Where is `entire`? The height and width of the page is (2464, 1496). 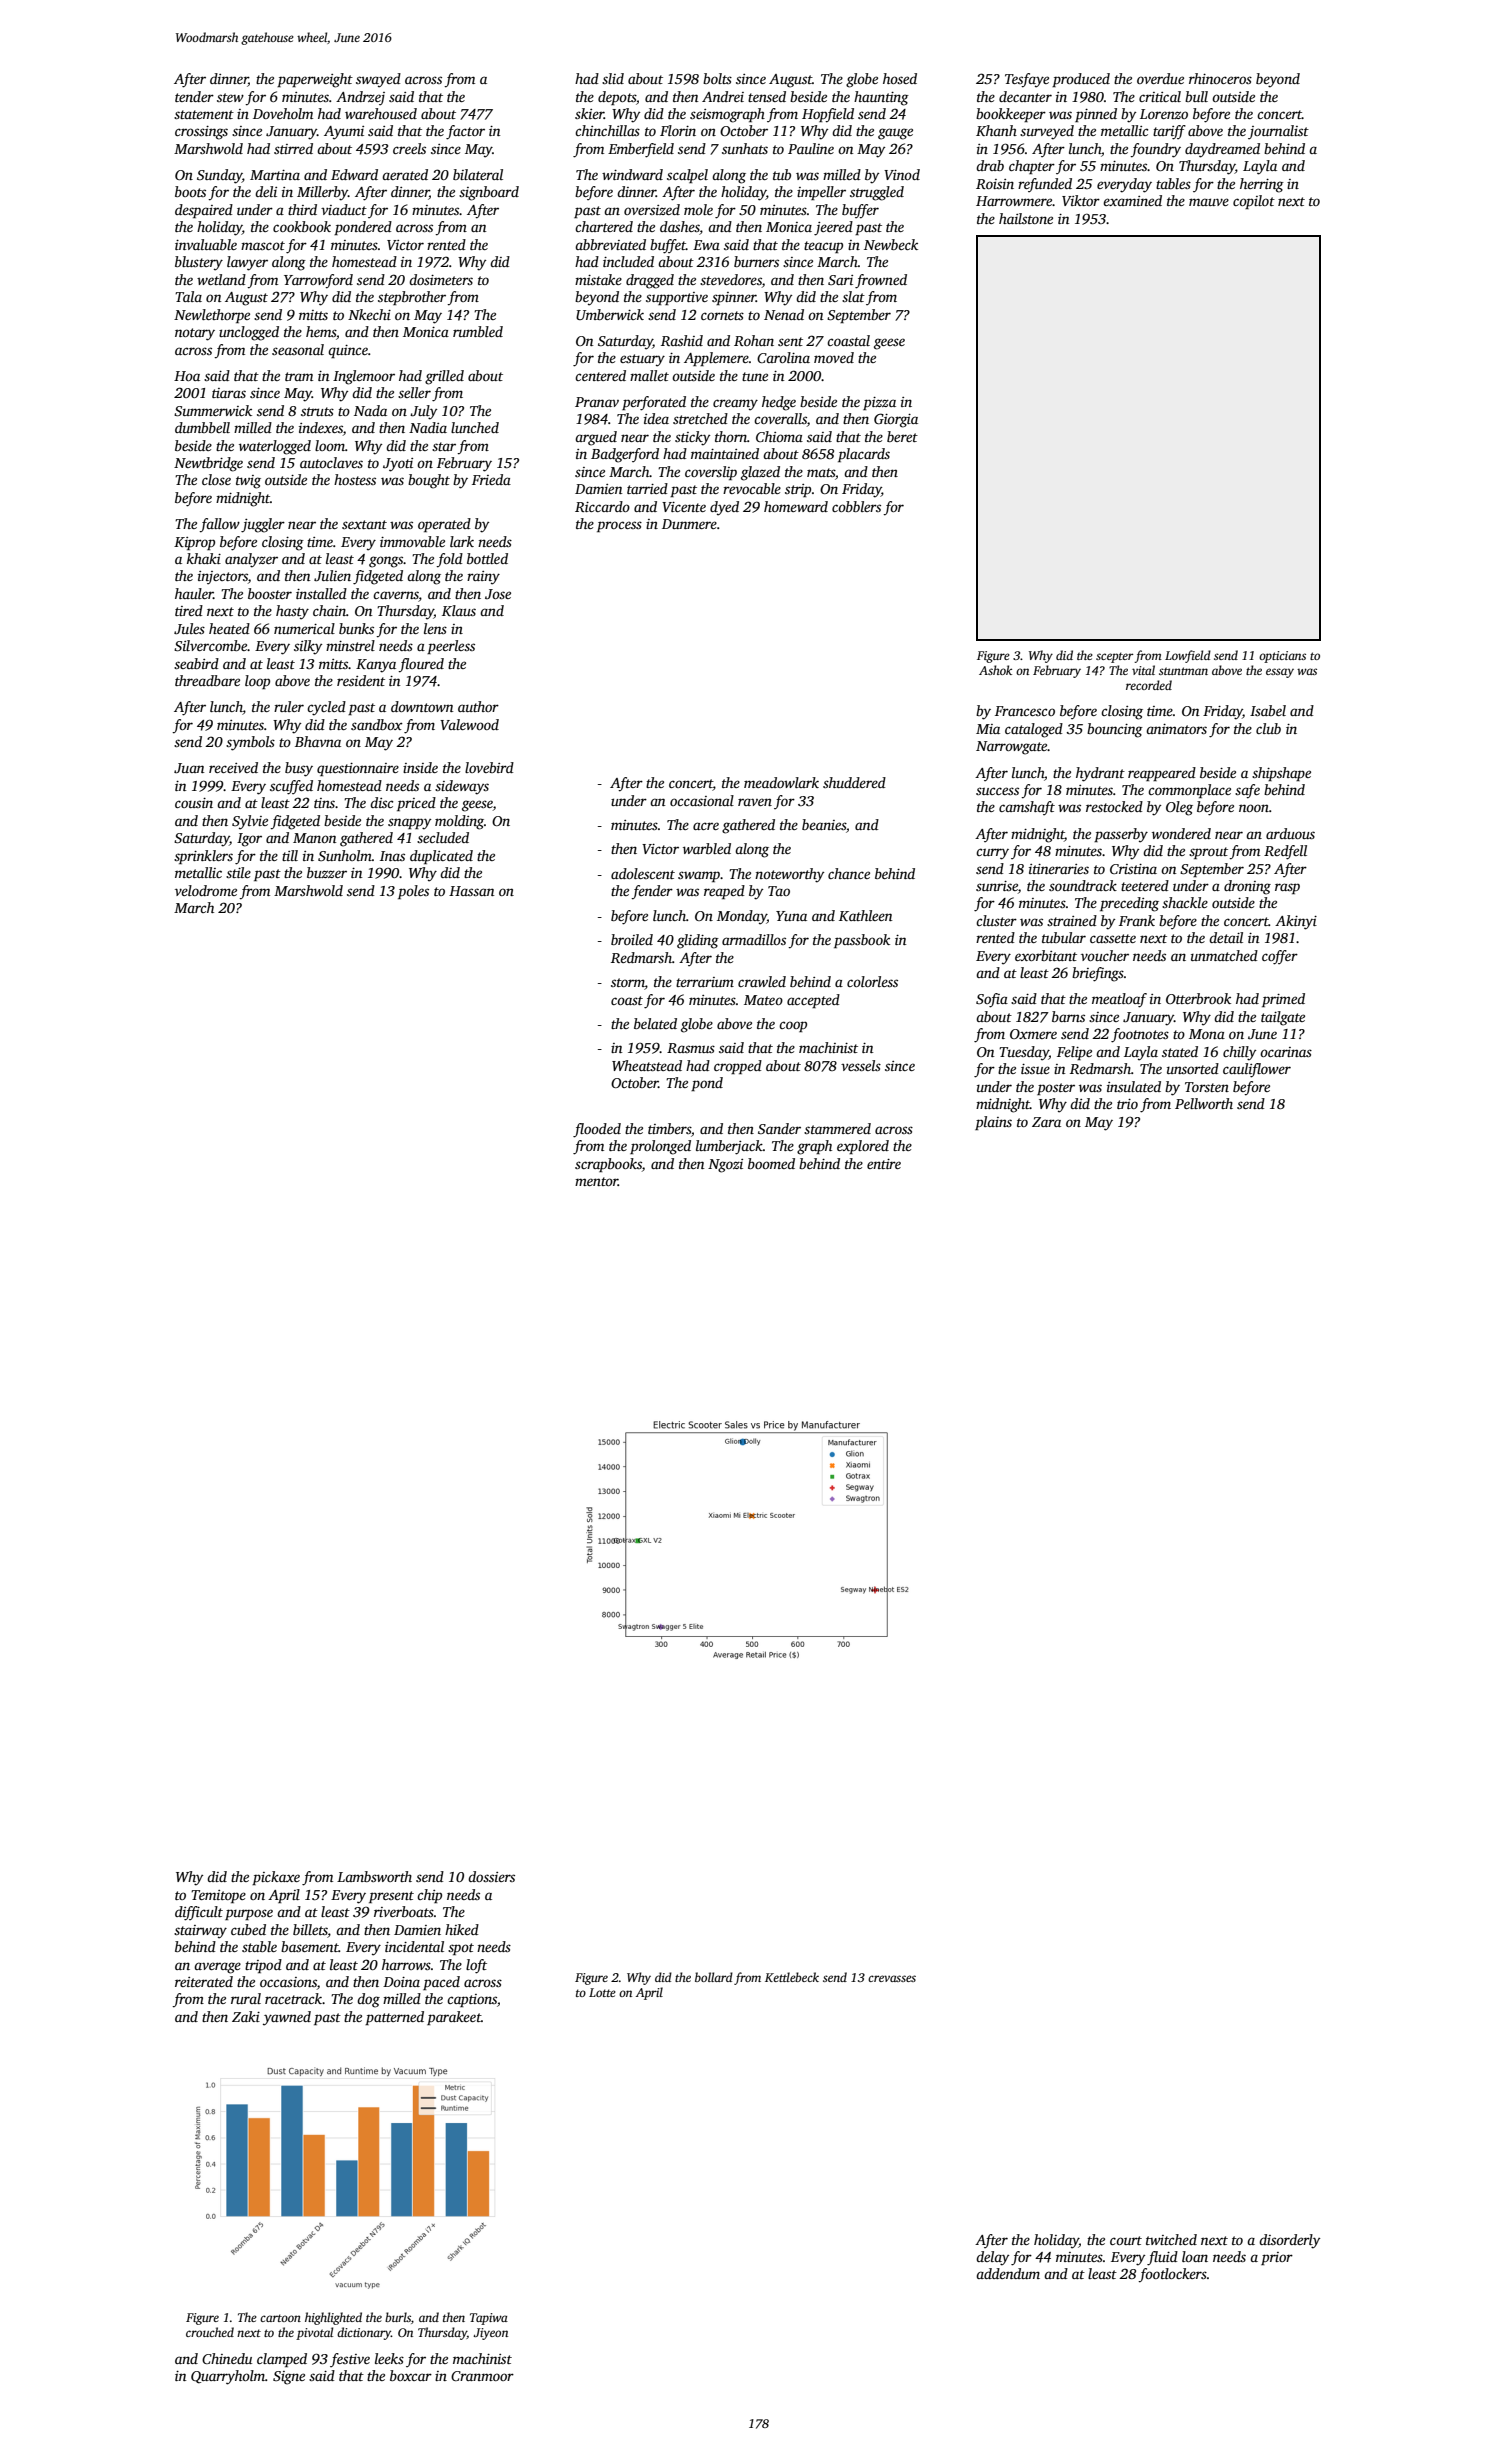 entire is located at coordinates (884, 1164).
